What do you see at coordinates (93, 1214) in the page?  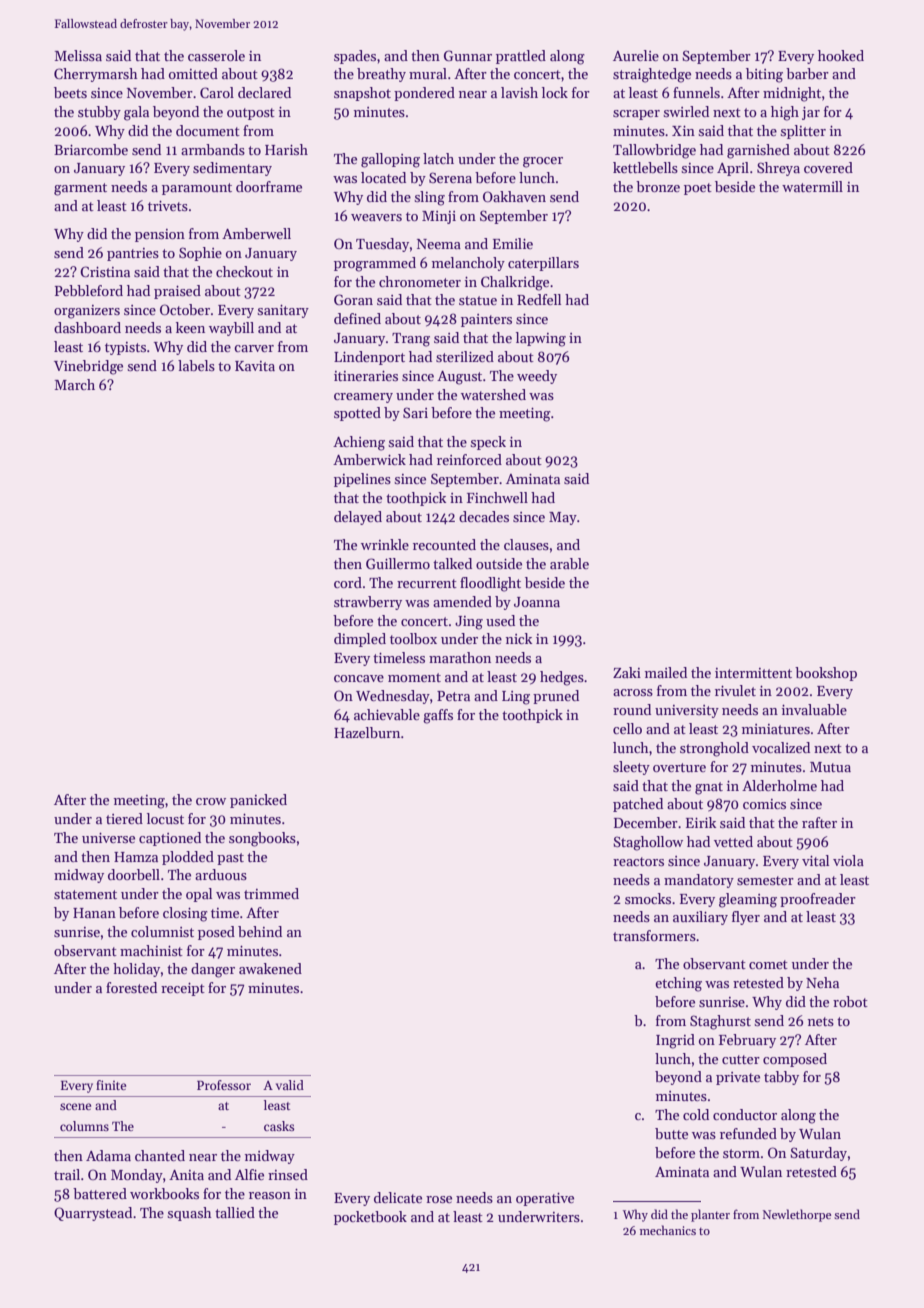 I see `Quarrystead` at bounding box center [93, 1214].
